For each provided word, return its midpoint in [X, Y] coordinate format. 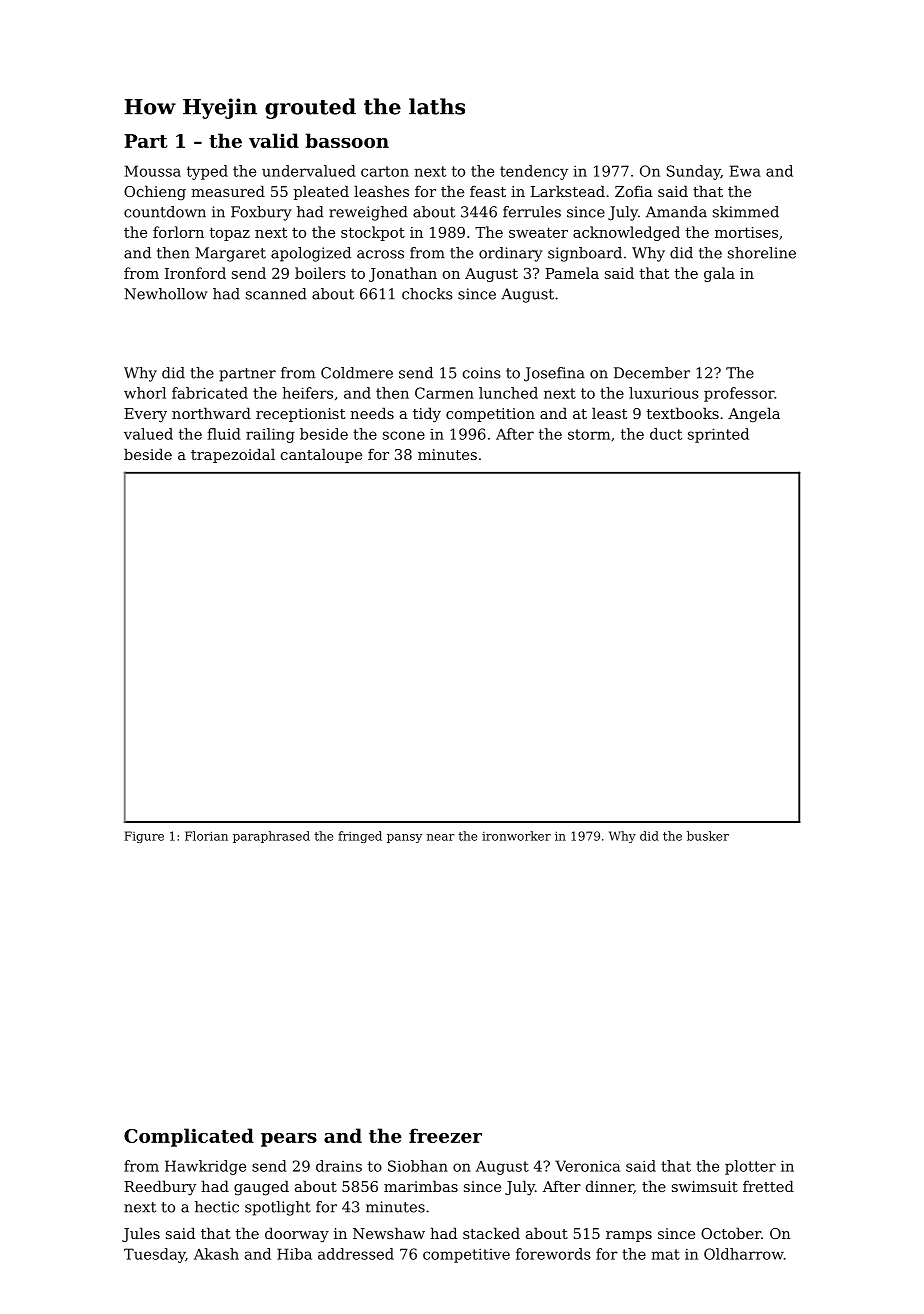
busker [708, 836]
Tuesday [155, 1255]
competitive [466, 1255]
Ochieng [155, 192]
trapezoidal [233, 455]
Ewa [745, 171]
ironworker [516, 836]
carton [385, 171]
